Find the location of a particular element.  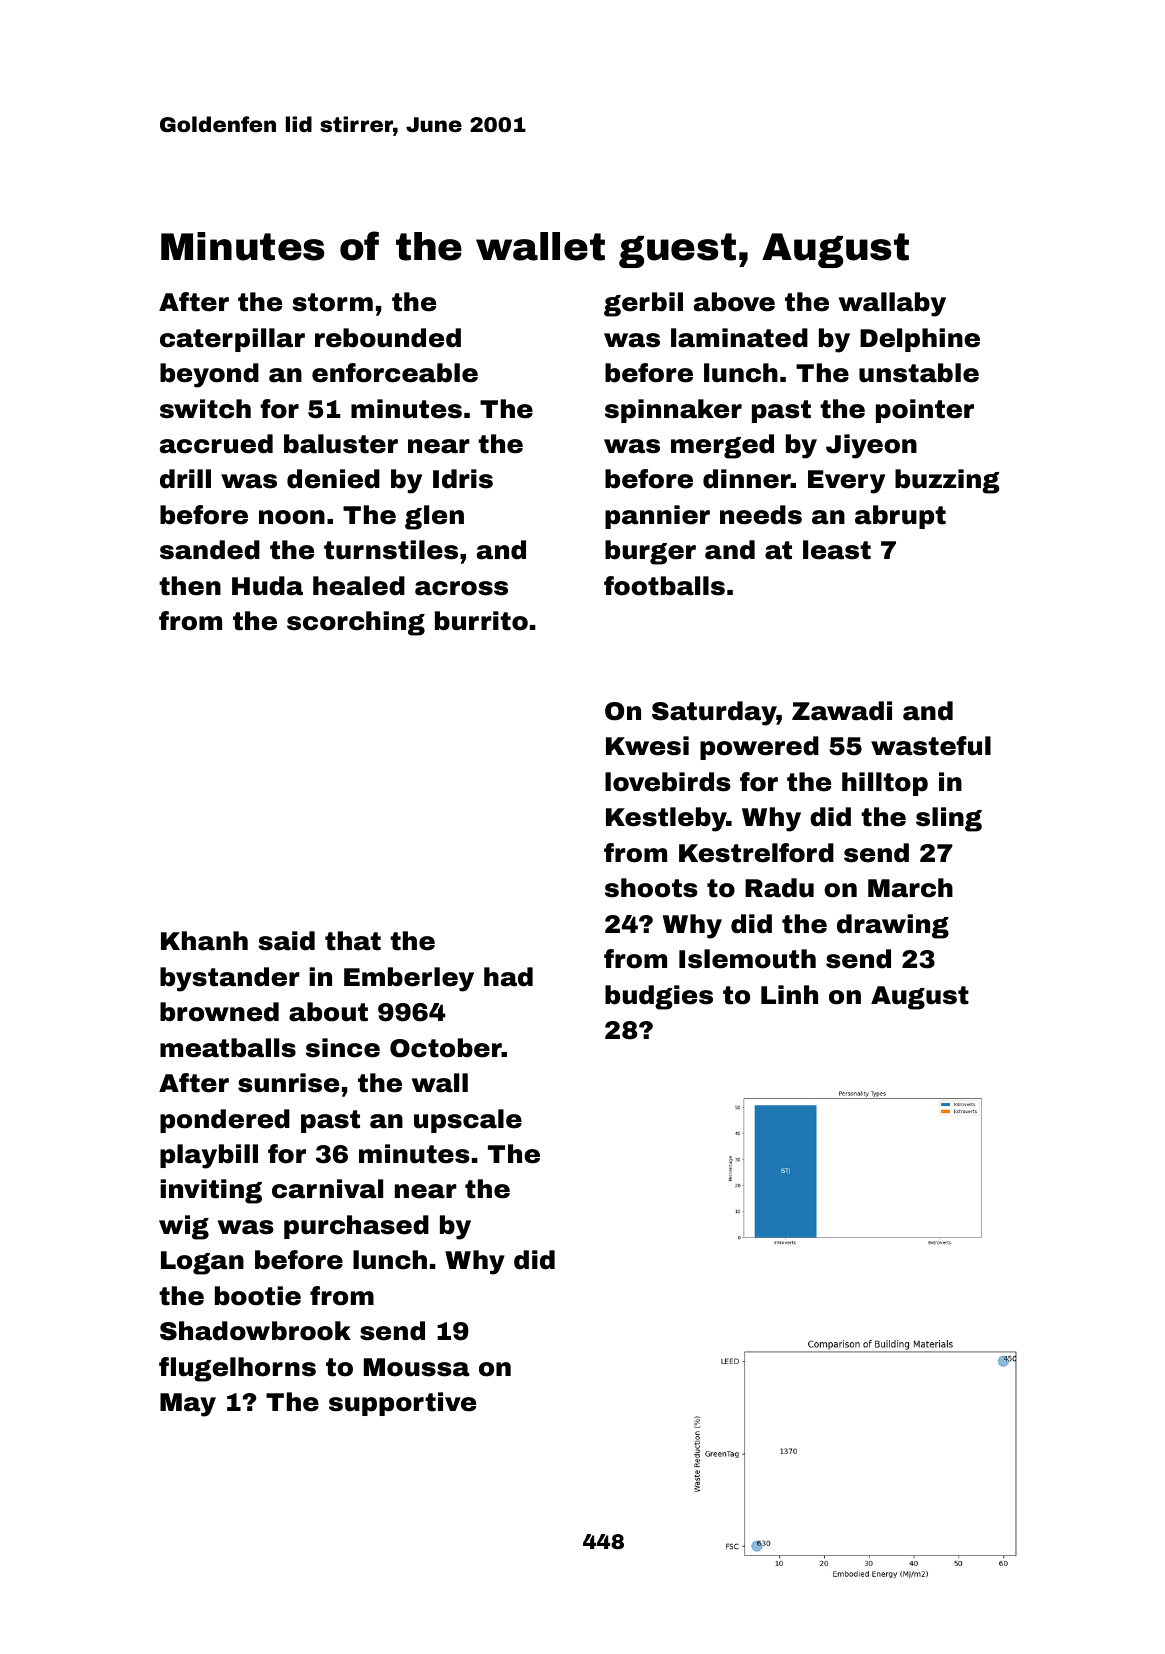

pointer is located at coordinates (925, 411).
